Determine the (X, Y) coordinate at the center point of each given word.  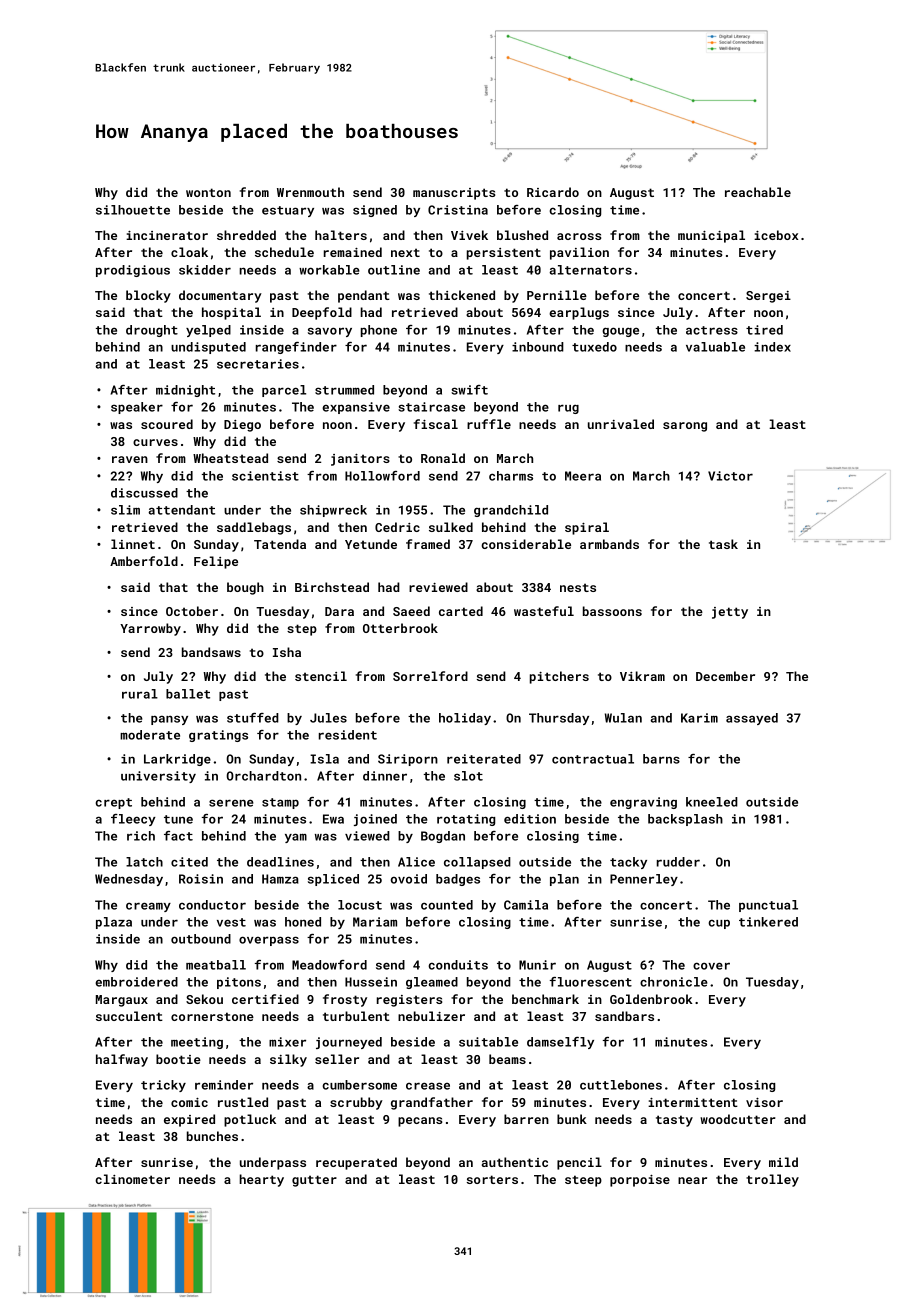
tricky (163, 1086)
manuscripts (454, 194)
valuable (715, 347)
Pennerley (644, 880)
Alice (416, 862)
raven (130, 459)
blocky (148, 296)
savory (330, 332)
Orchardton (264, 776)
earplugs (579, 313)
